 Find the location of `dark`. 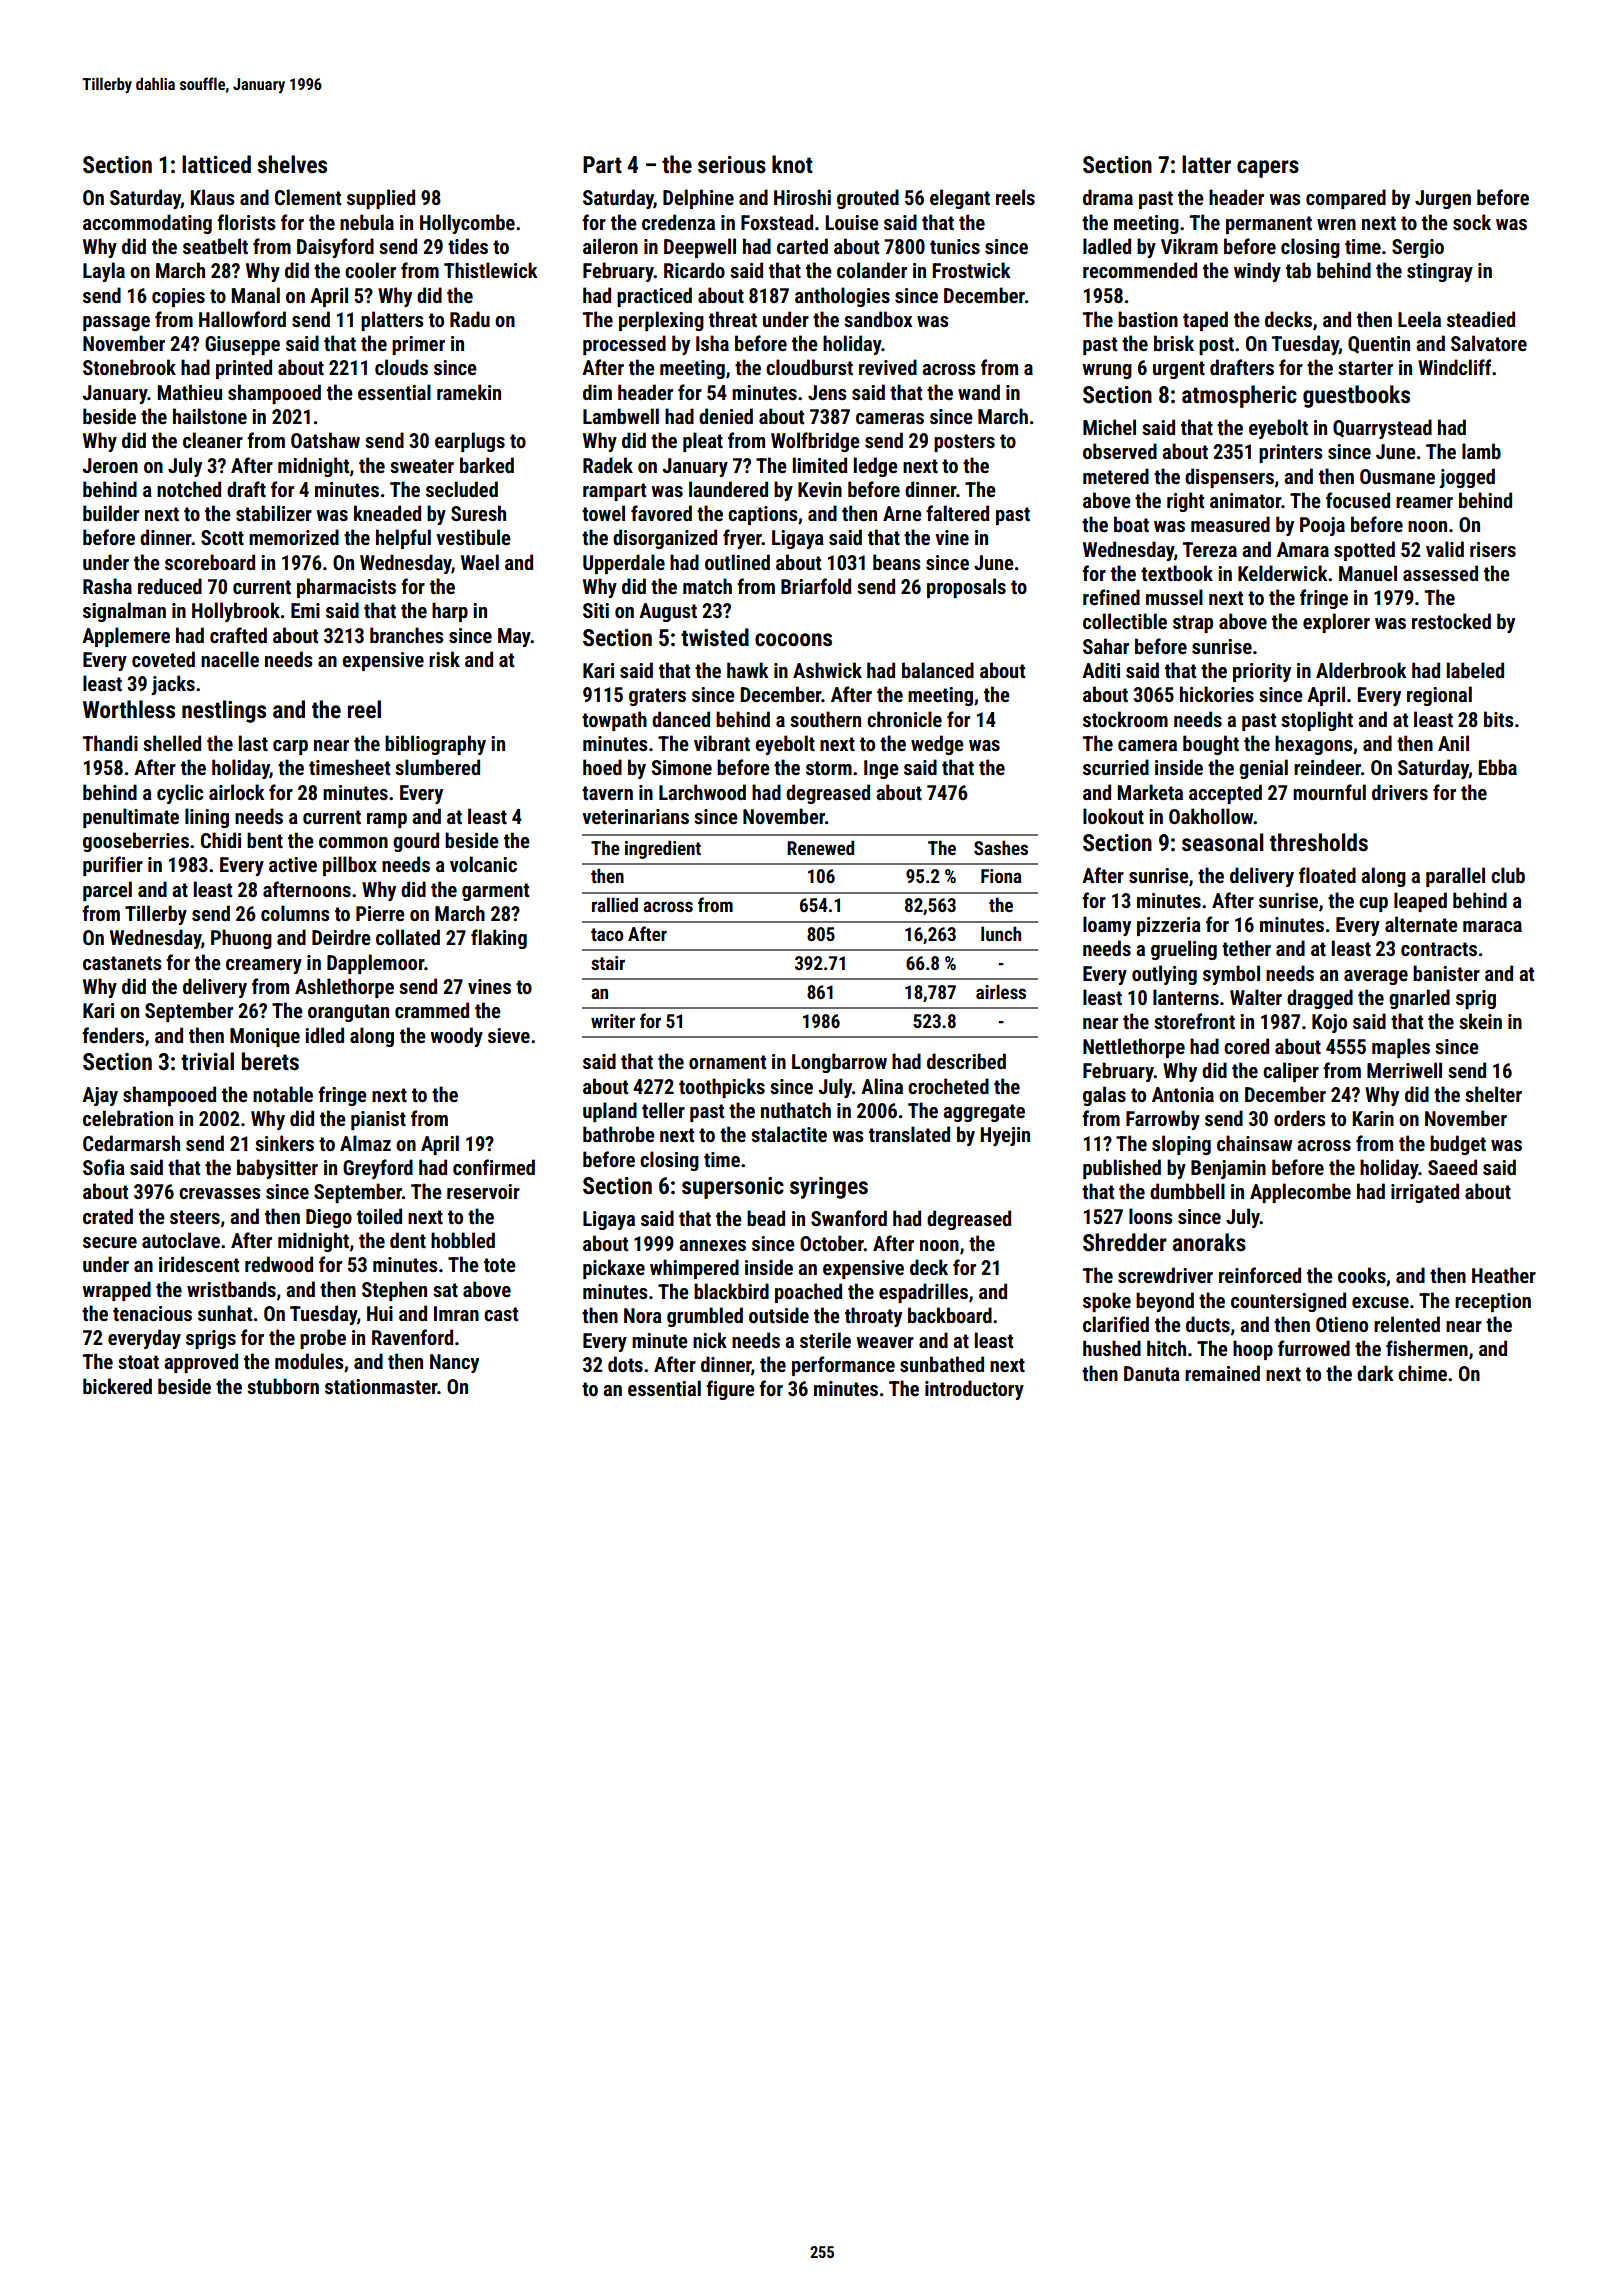

dark is located at coordinates (1375, 1373).
